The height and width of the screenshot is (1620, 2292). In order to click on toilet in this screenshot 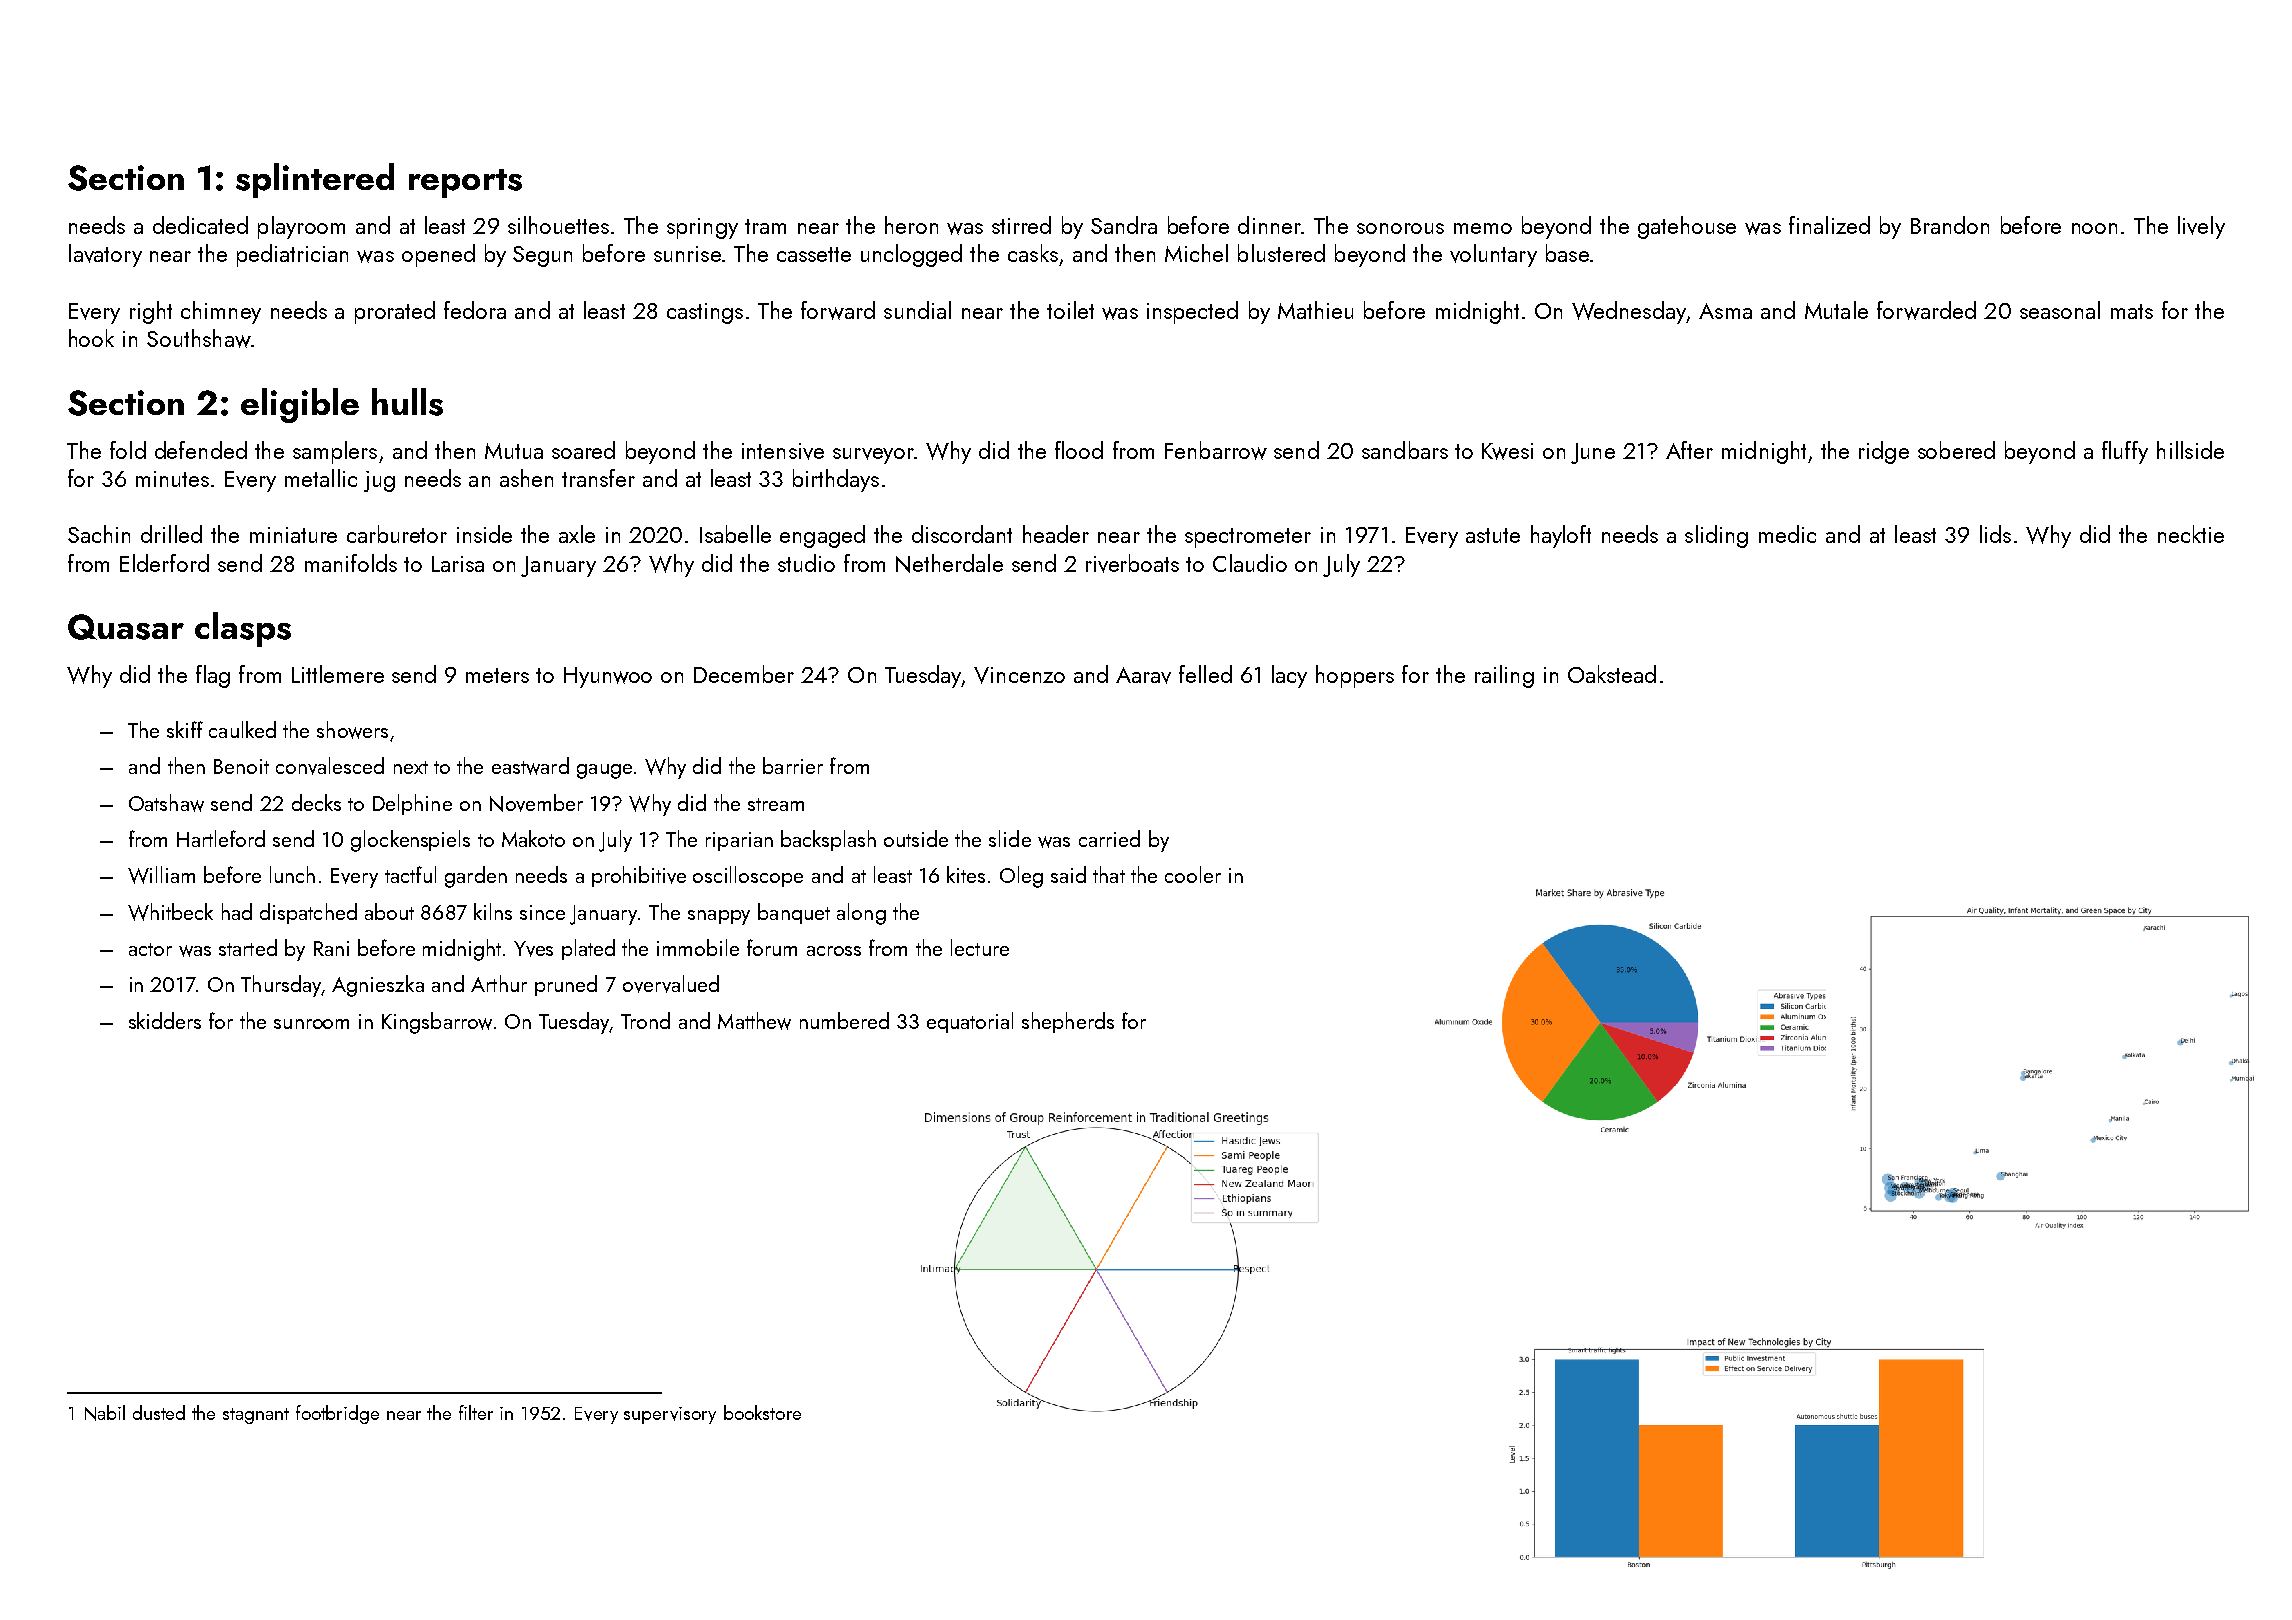, I will do `click(1070, 310)`.
